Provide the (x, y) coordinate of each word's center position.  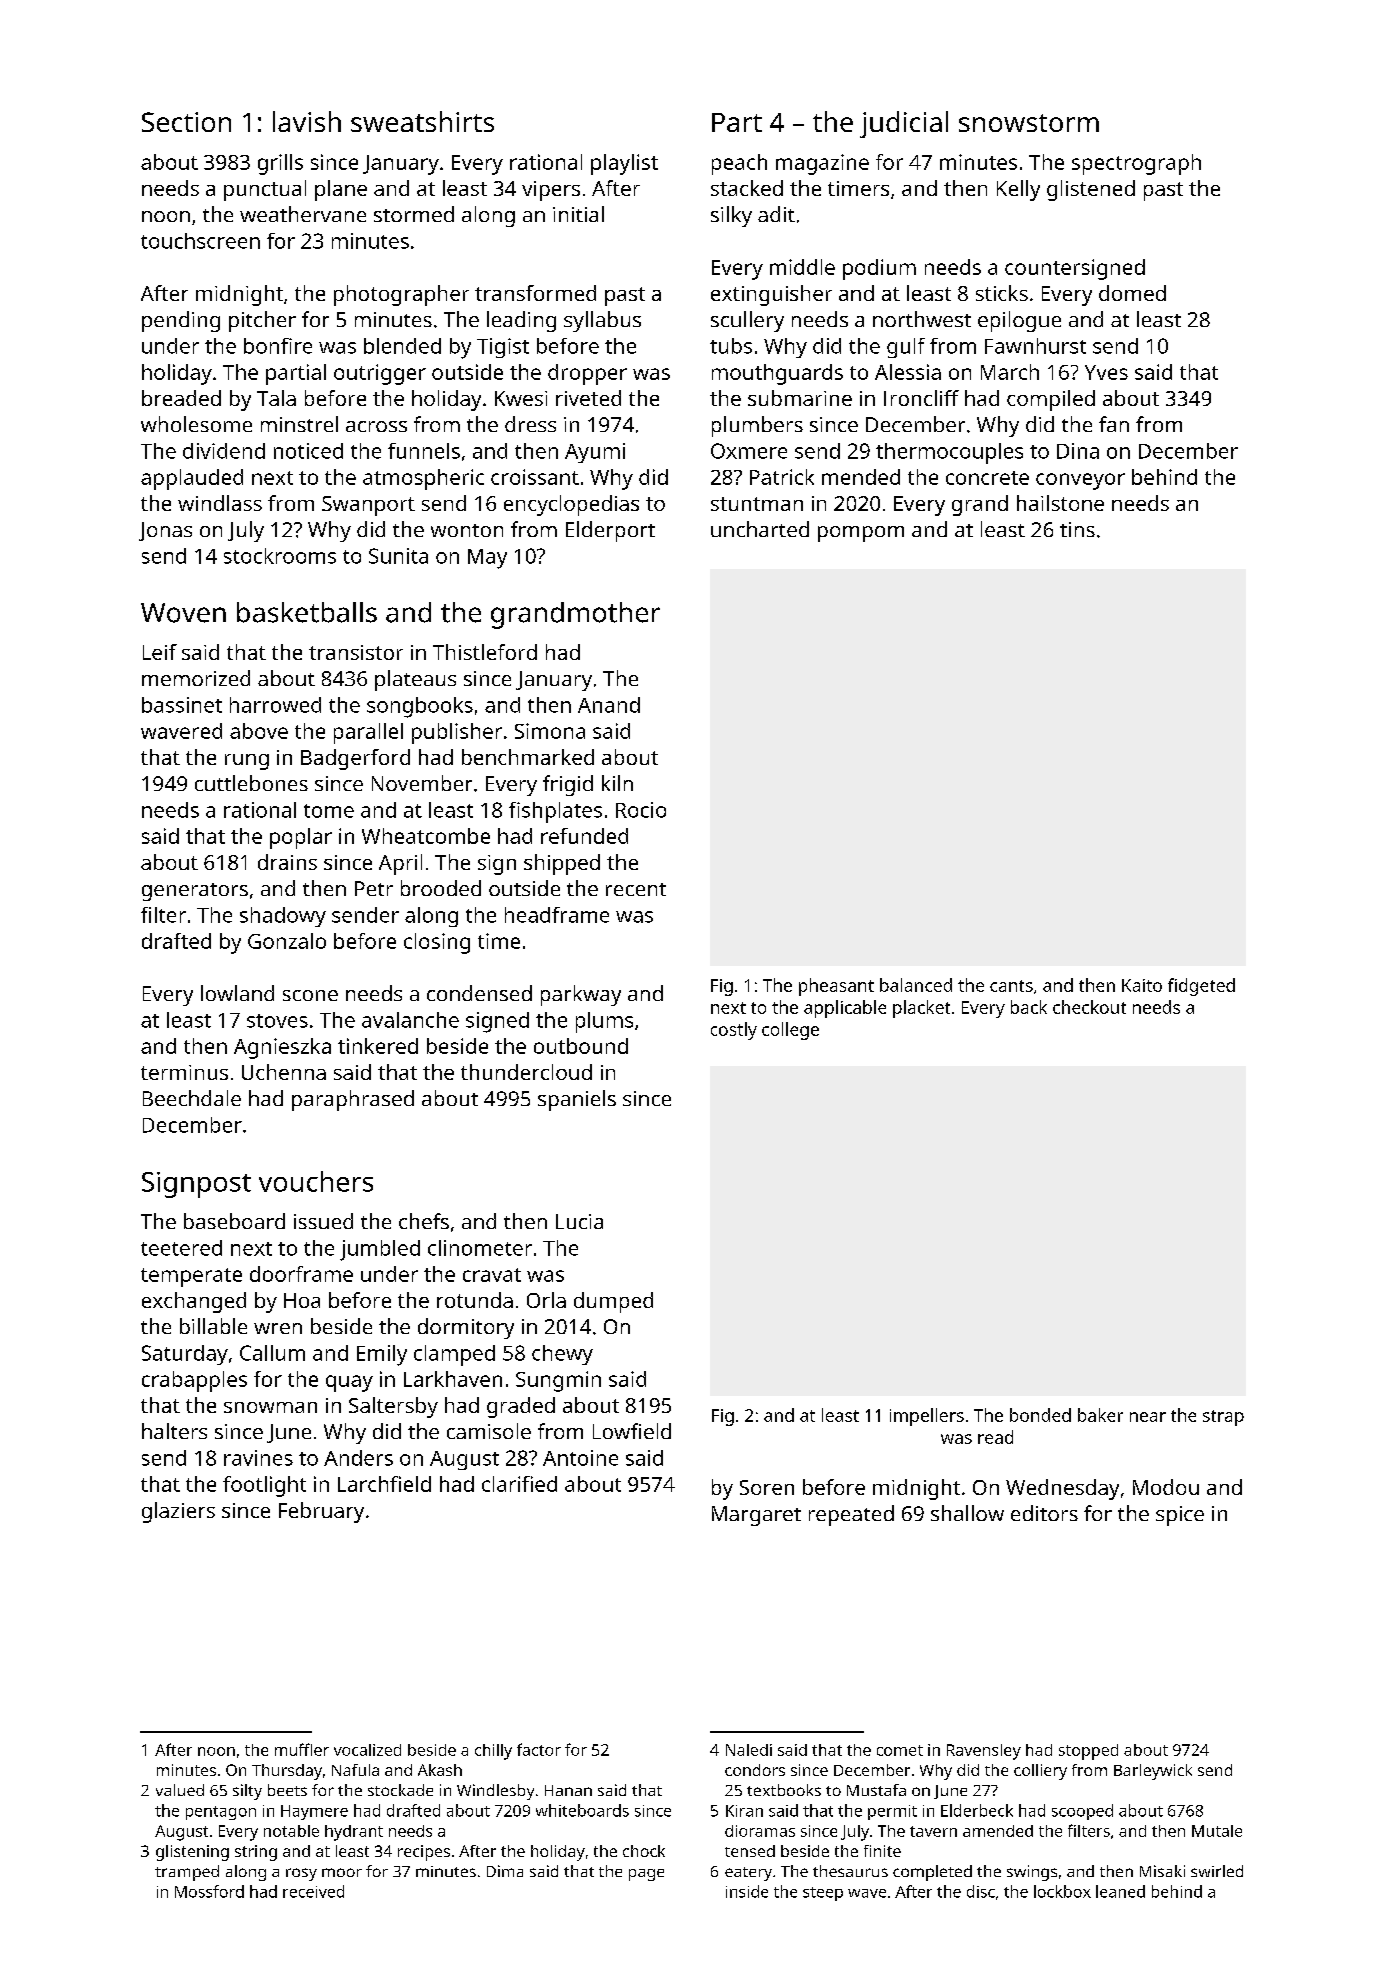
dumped (613, 1302)
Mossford (209, 1891)
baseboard (234, 1221)
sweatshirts (422, 121)
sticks (1002, 293)
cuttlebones (251, 783)
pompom (861, 534)
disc (981, 1891)
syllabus (602, 321)
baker (1100, 1415)
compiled (1051, 400)
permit (892, 1812)
